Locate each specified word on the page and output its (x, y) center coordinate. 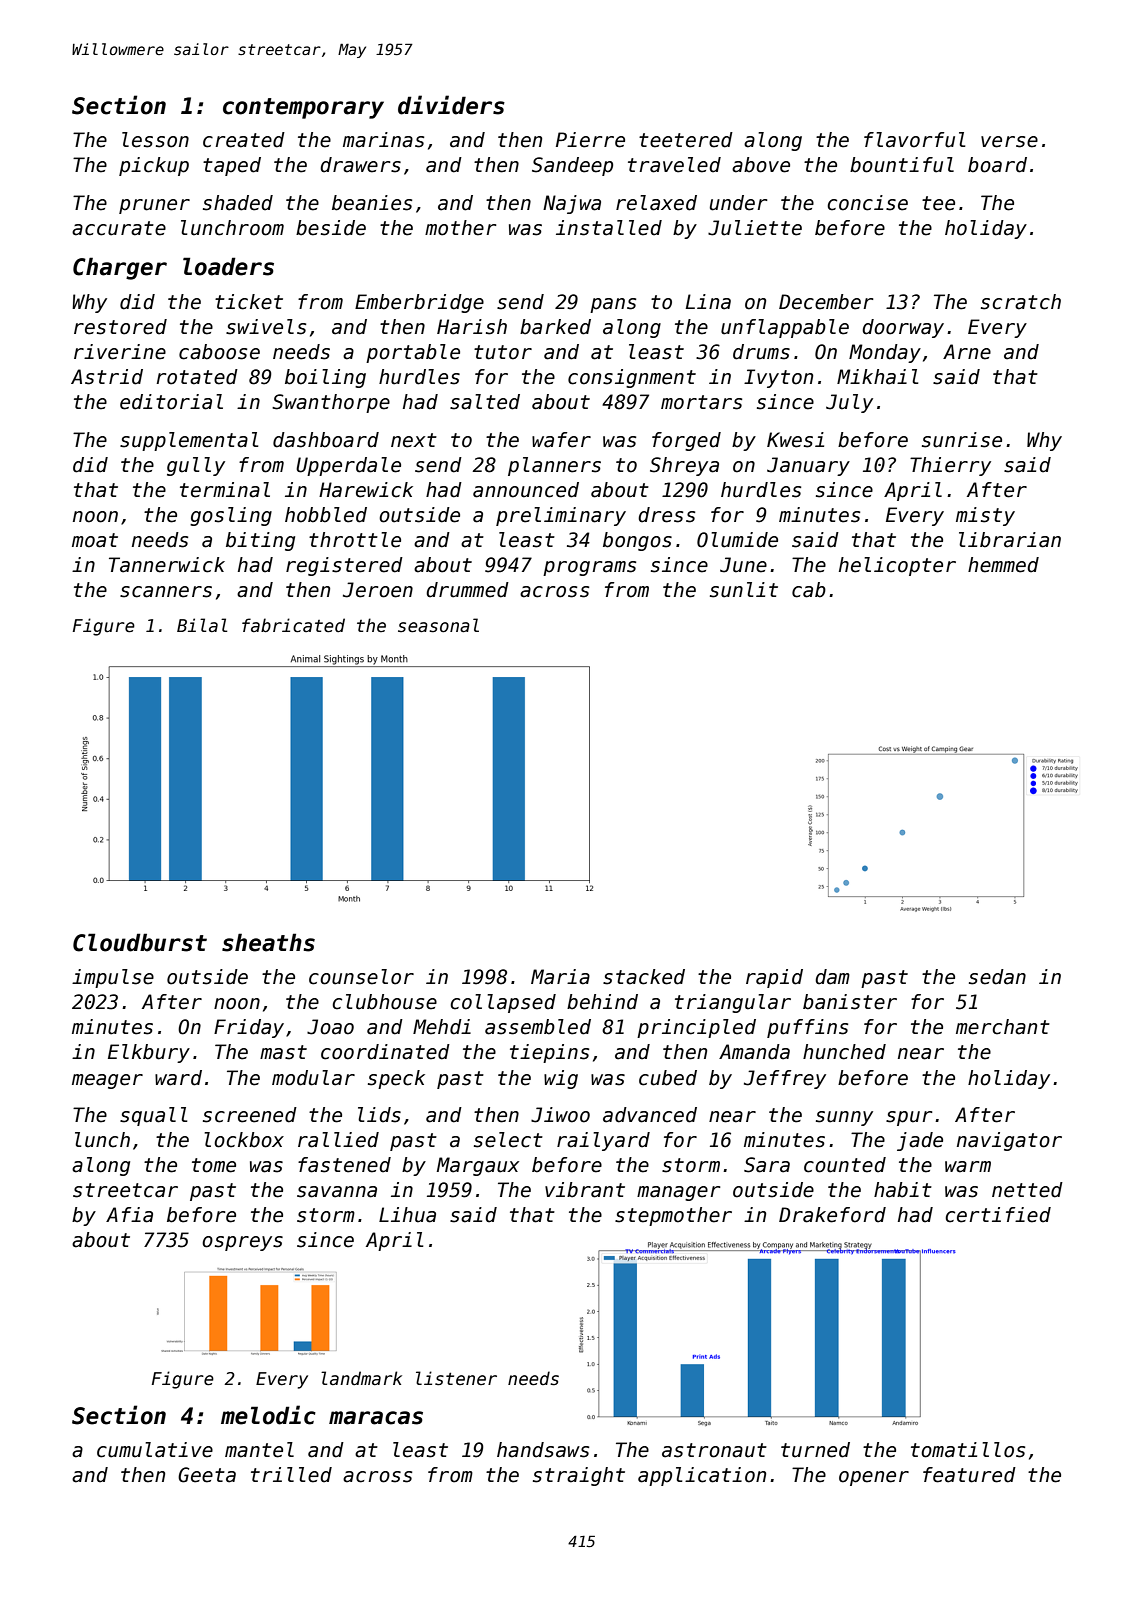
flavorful (914, 140)
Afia (129, 1215)
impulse (113, 978)
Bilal (202, 625)
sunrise (962, 440)
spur (909, 1118)
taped (232, 166)
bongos (637, 541)
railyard (603, 1141)
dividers (451, 105)
